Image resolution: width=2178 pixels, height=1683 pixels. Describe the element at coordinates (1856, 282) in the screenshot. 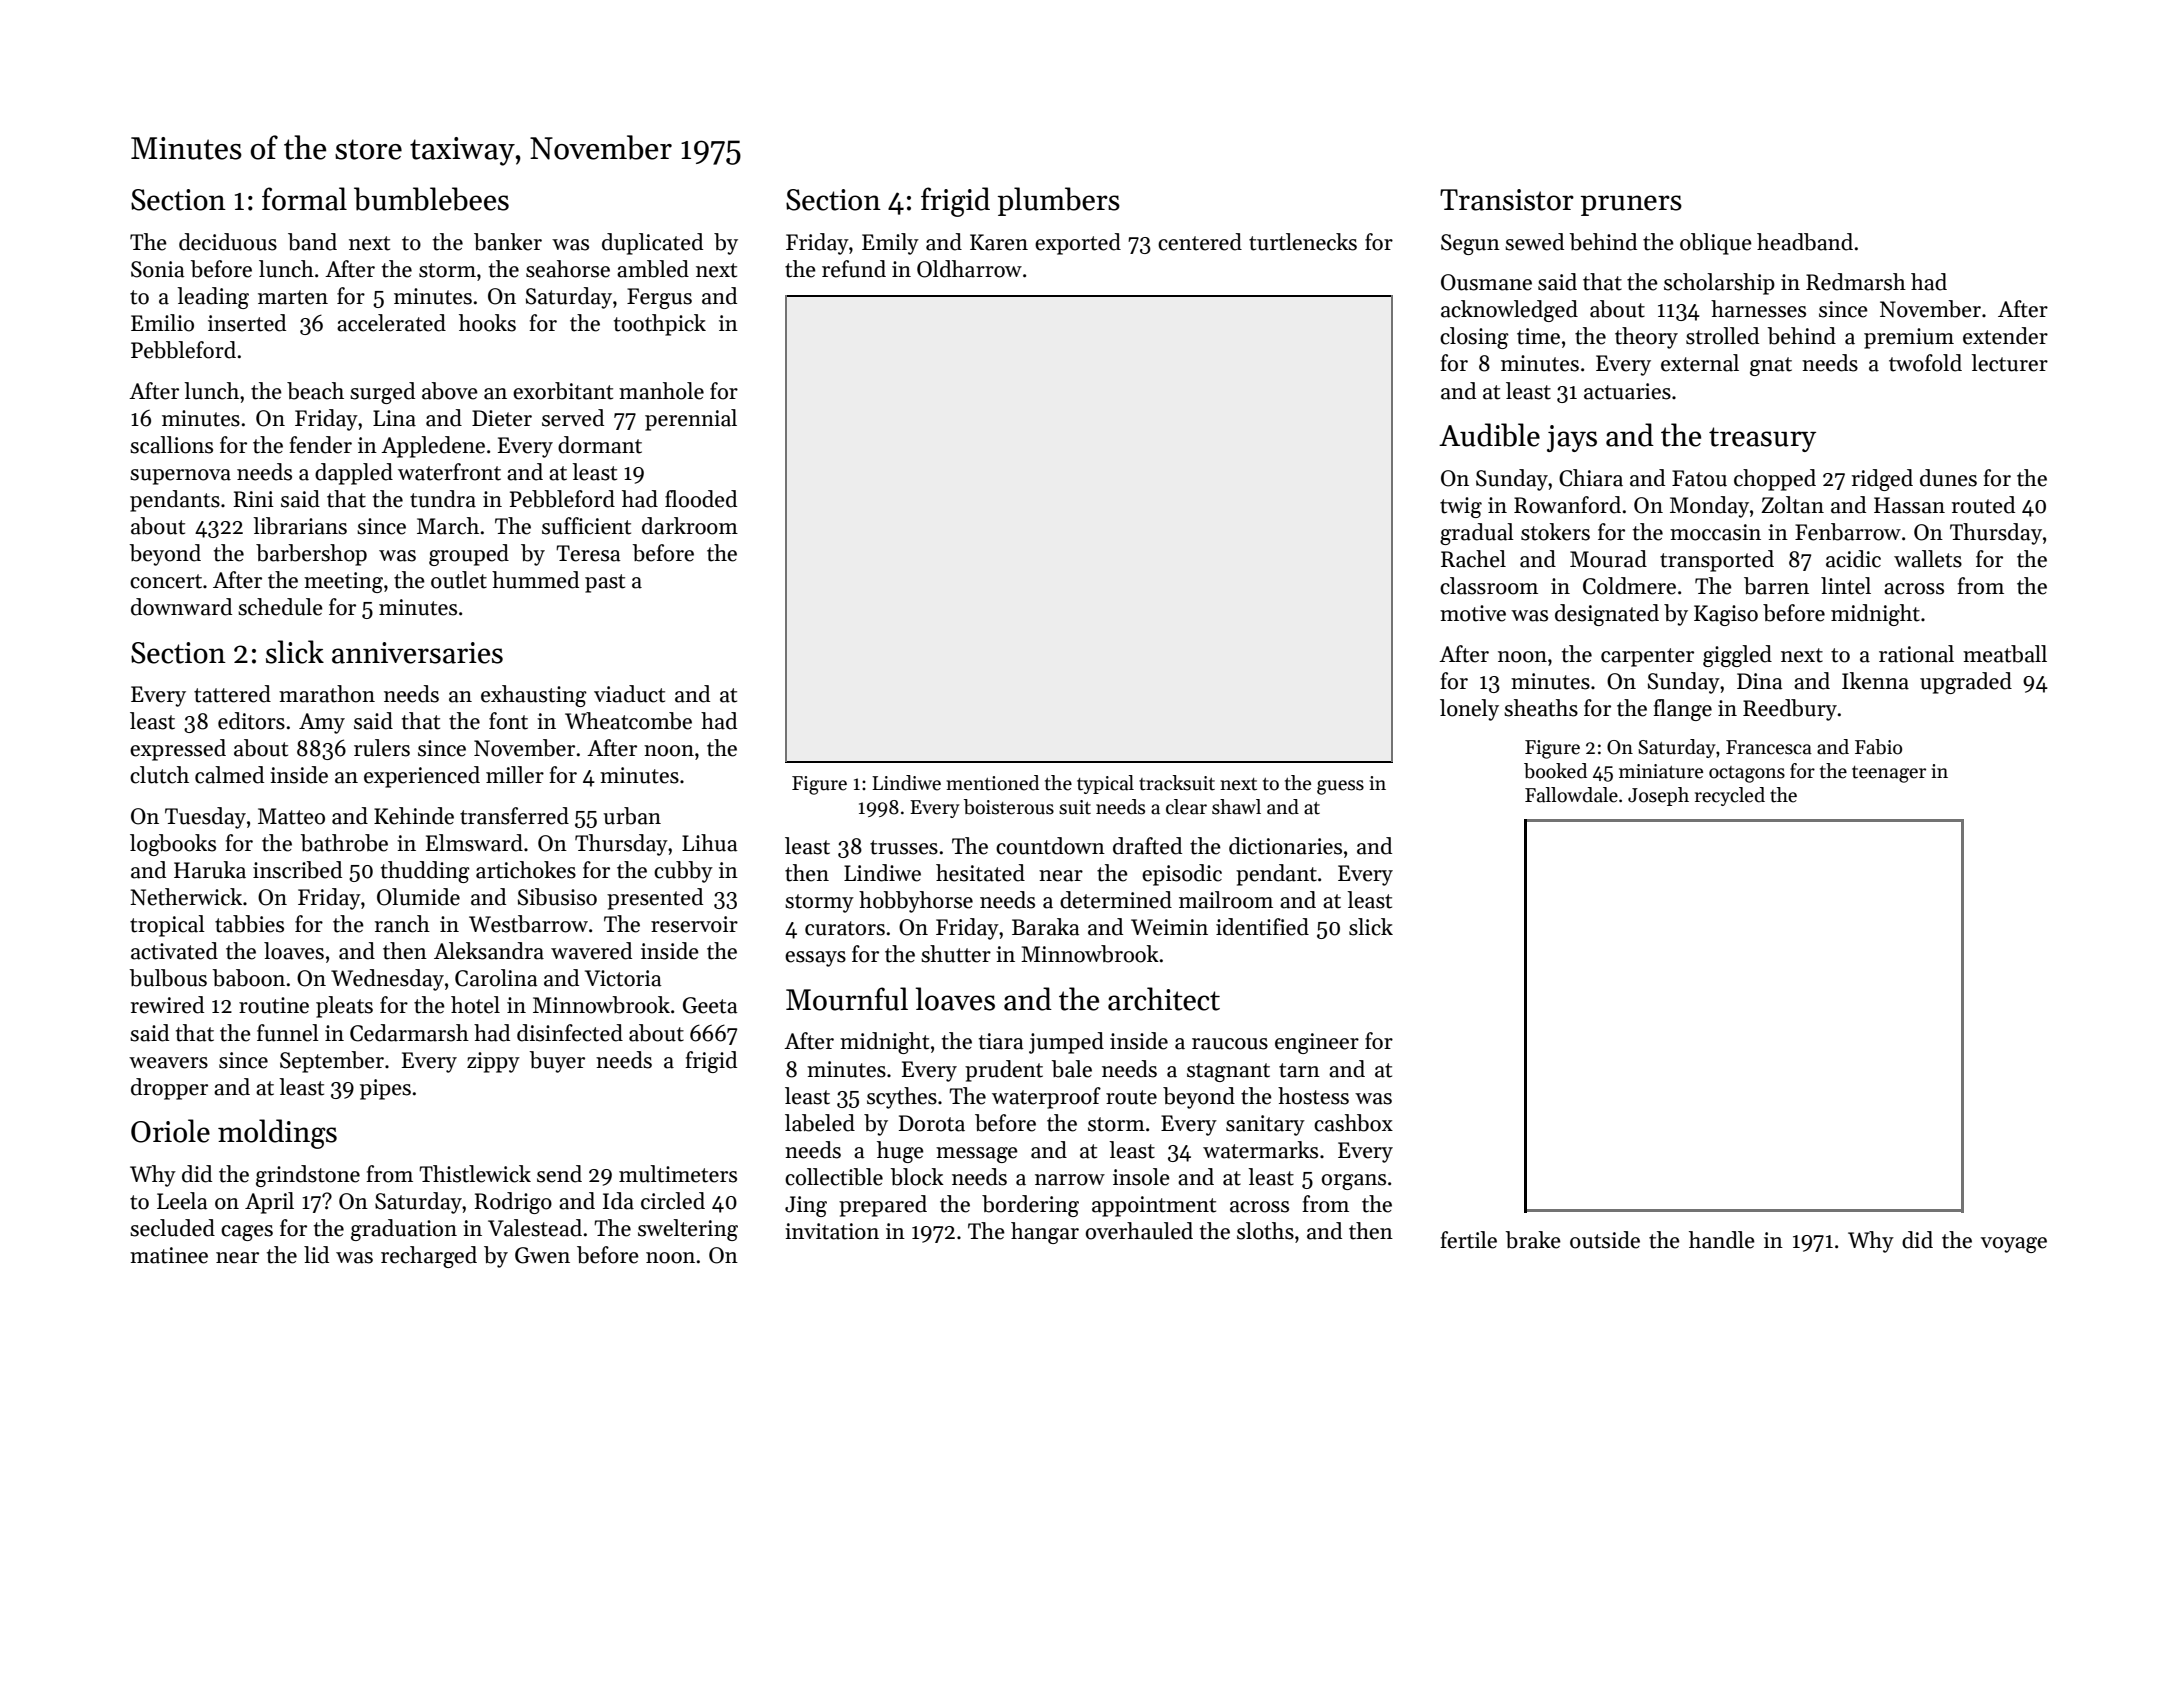

I see `Redmarsh` at that location.
